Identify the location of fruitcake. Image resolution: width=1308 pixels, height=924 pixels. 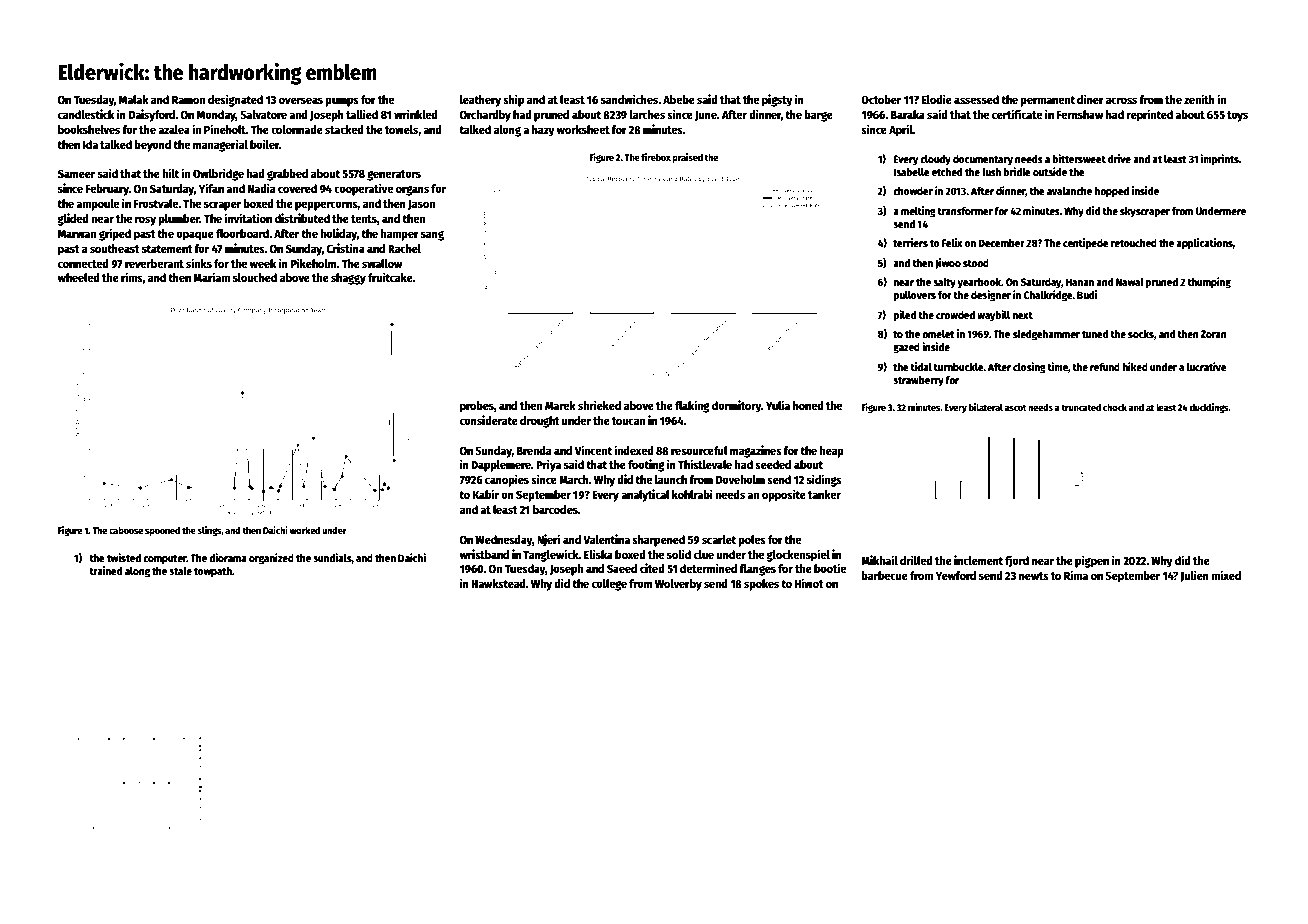
(390, 277).
